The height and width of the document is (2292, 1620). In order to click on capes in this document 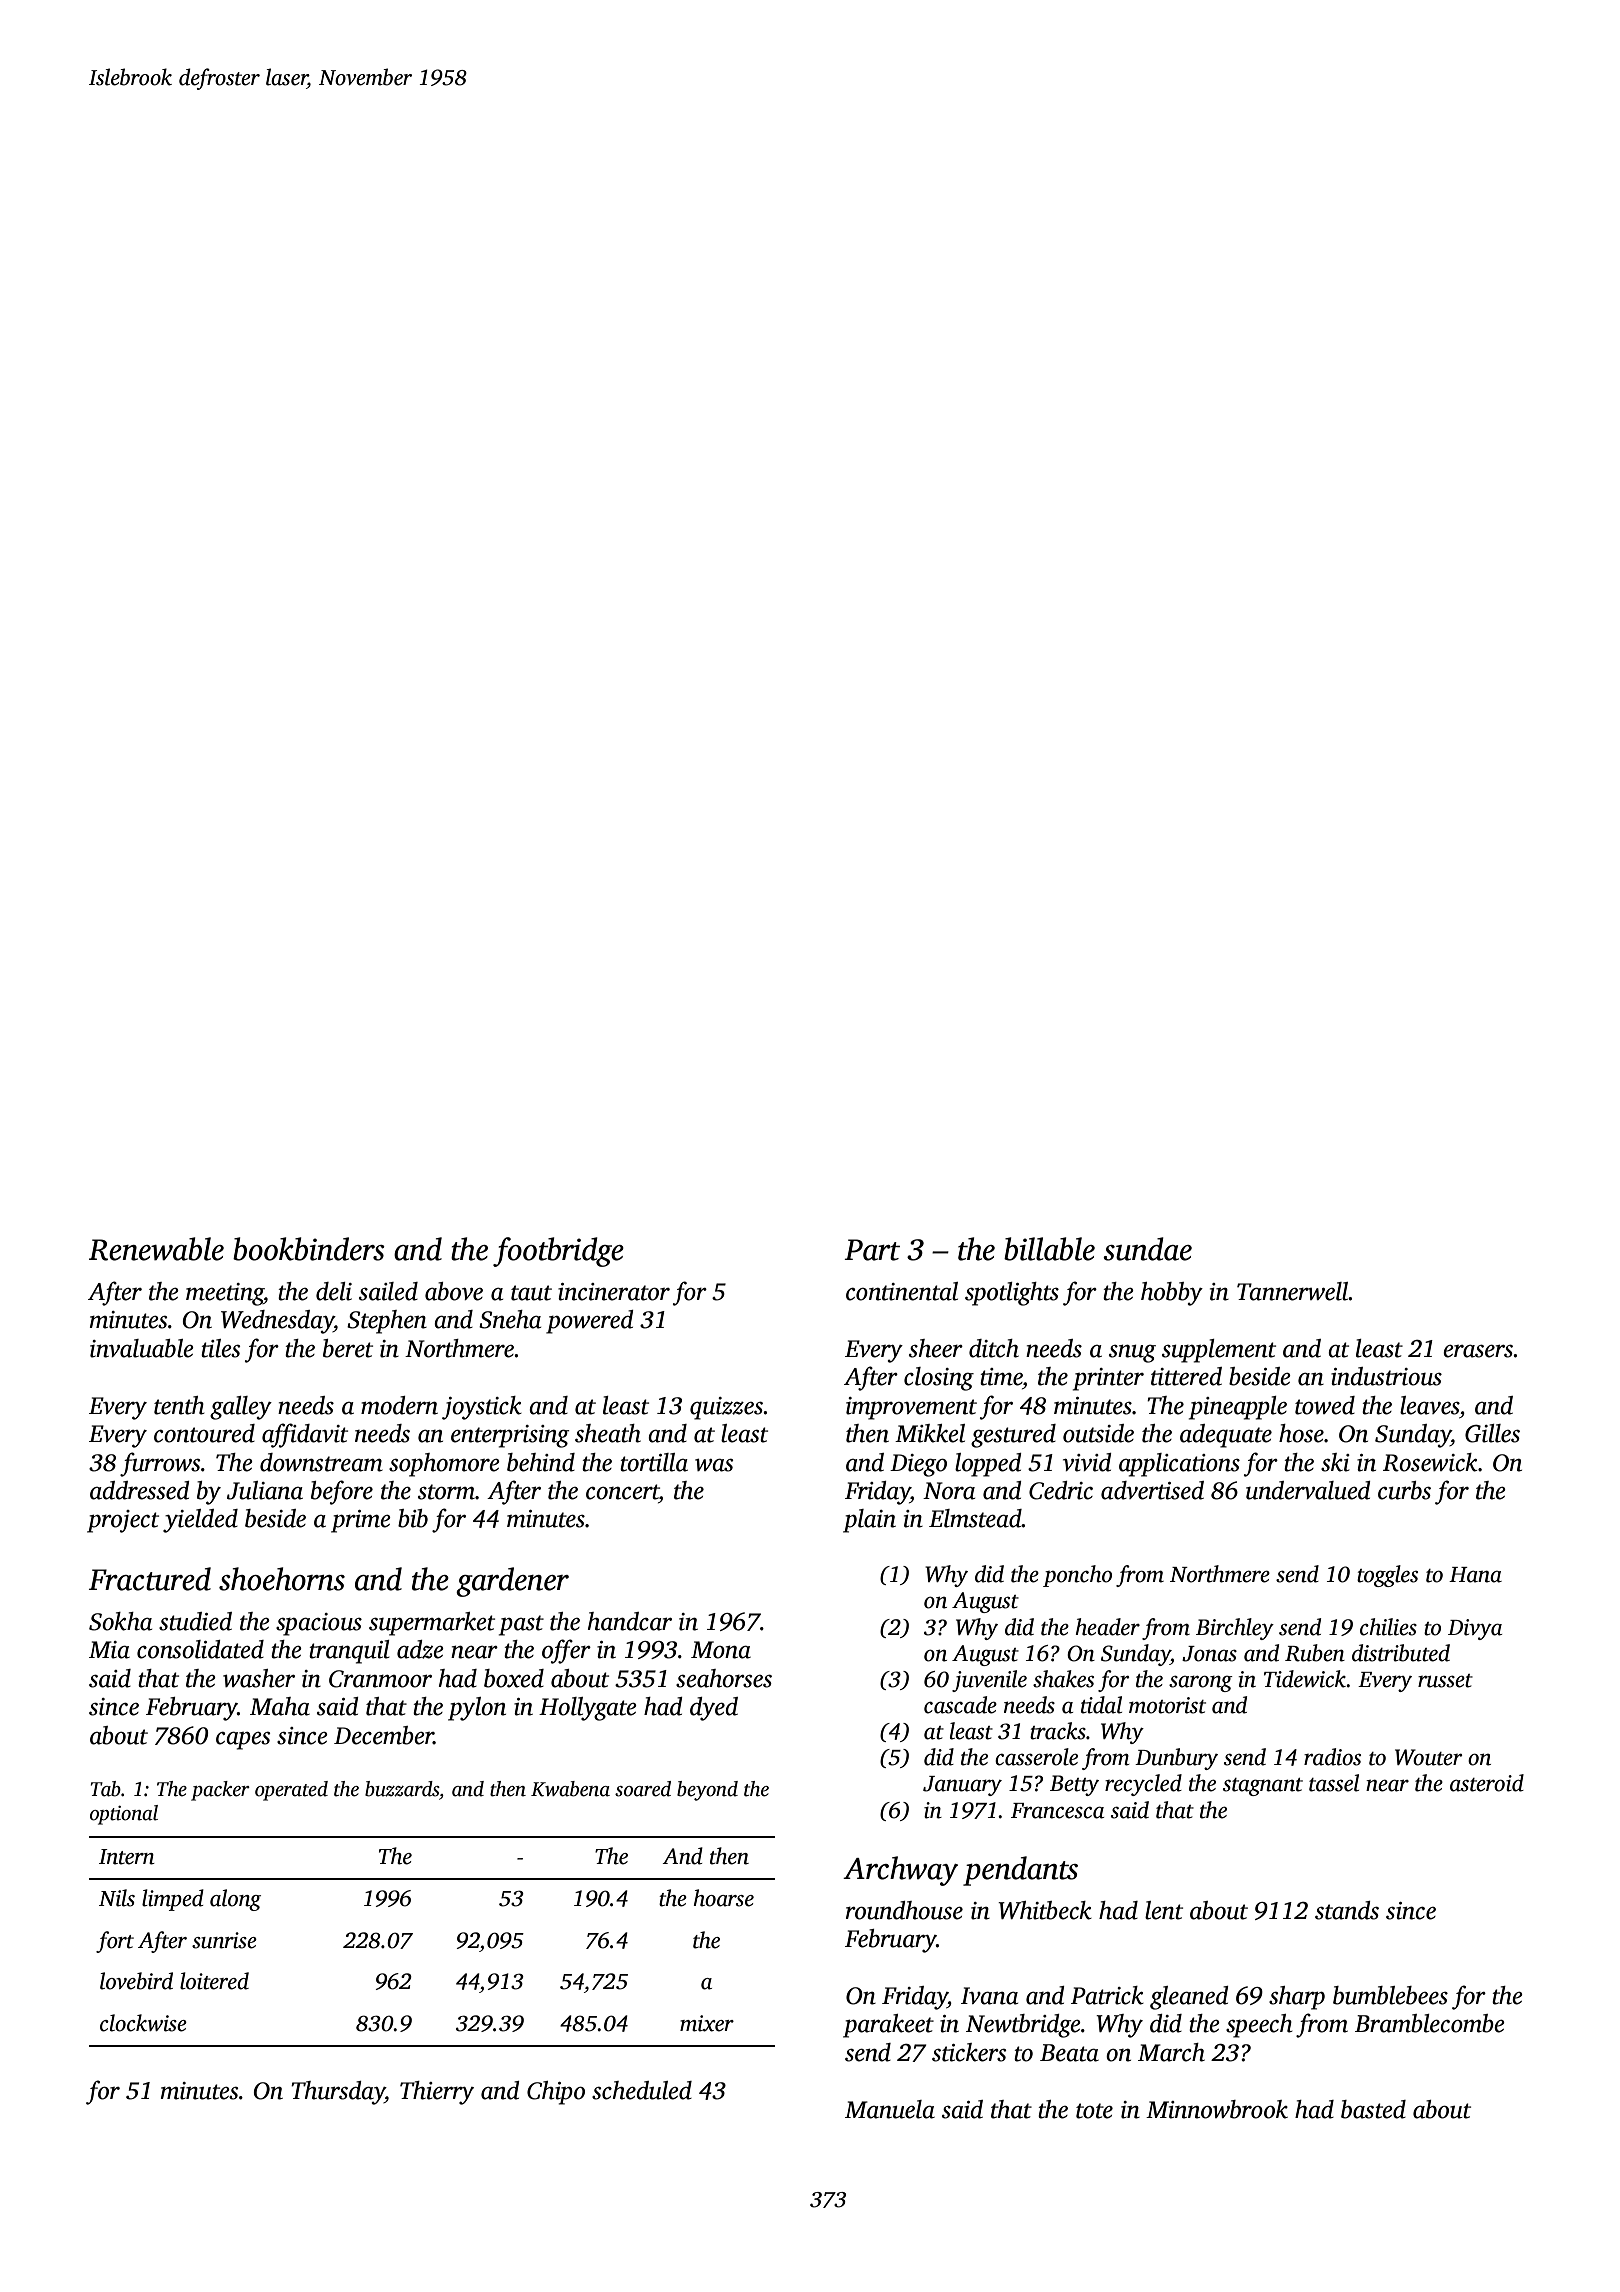, I will do `click(243, 1741)`.
